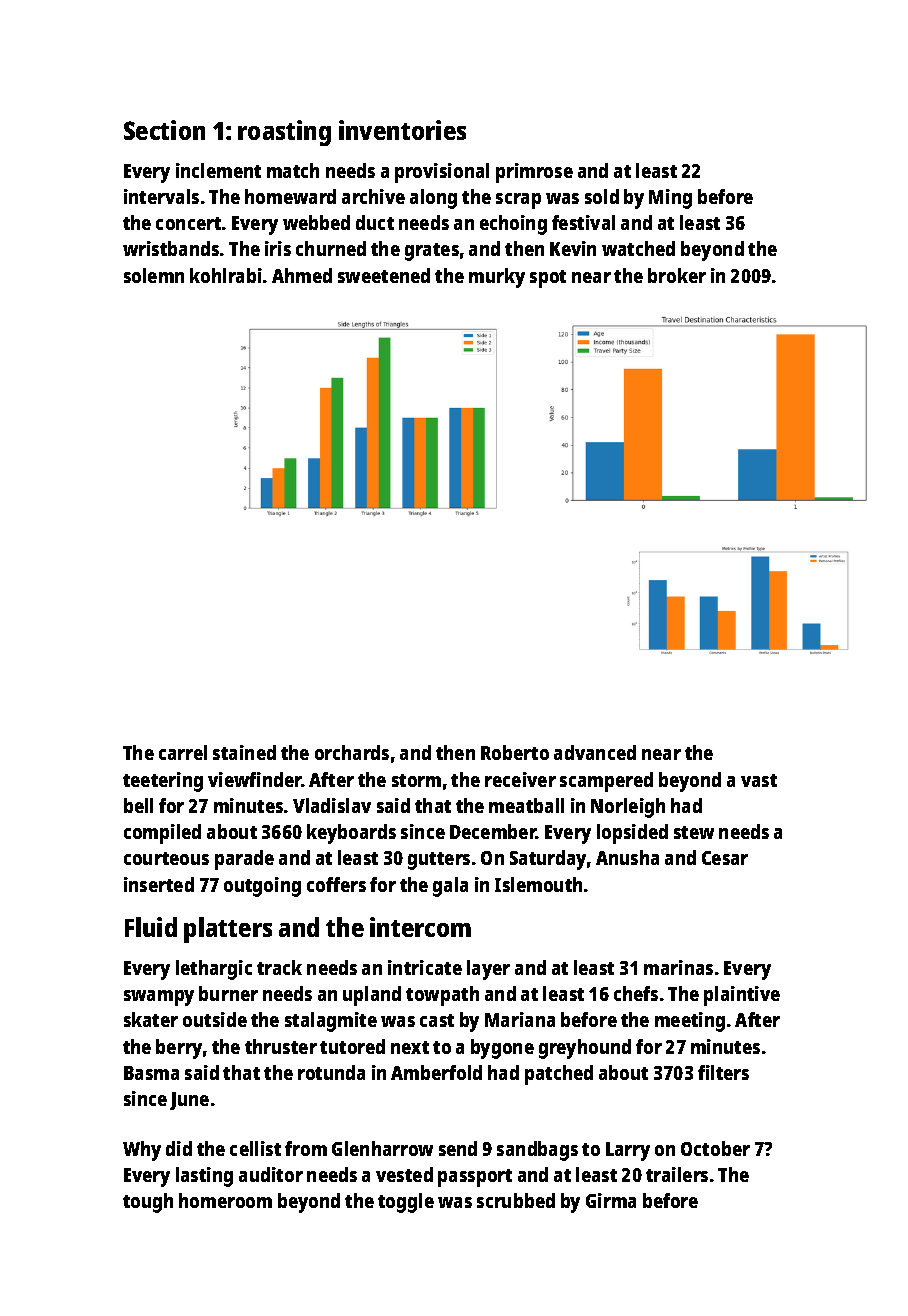  What do you see at coordinates (595, 752) in the page?
I see `advanced` at bounding box center [595, 752].
